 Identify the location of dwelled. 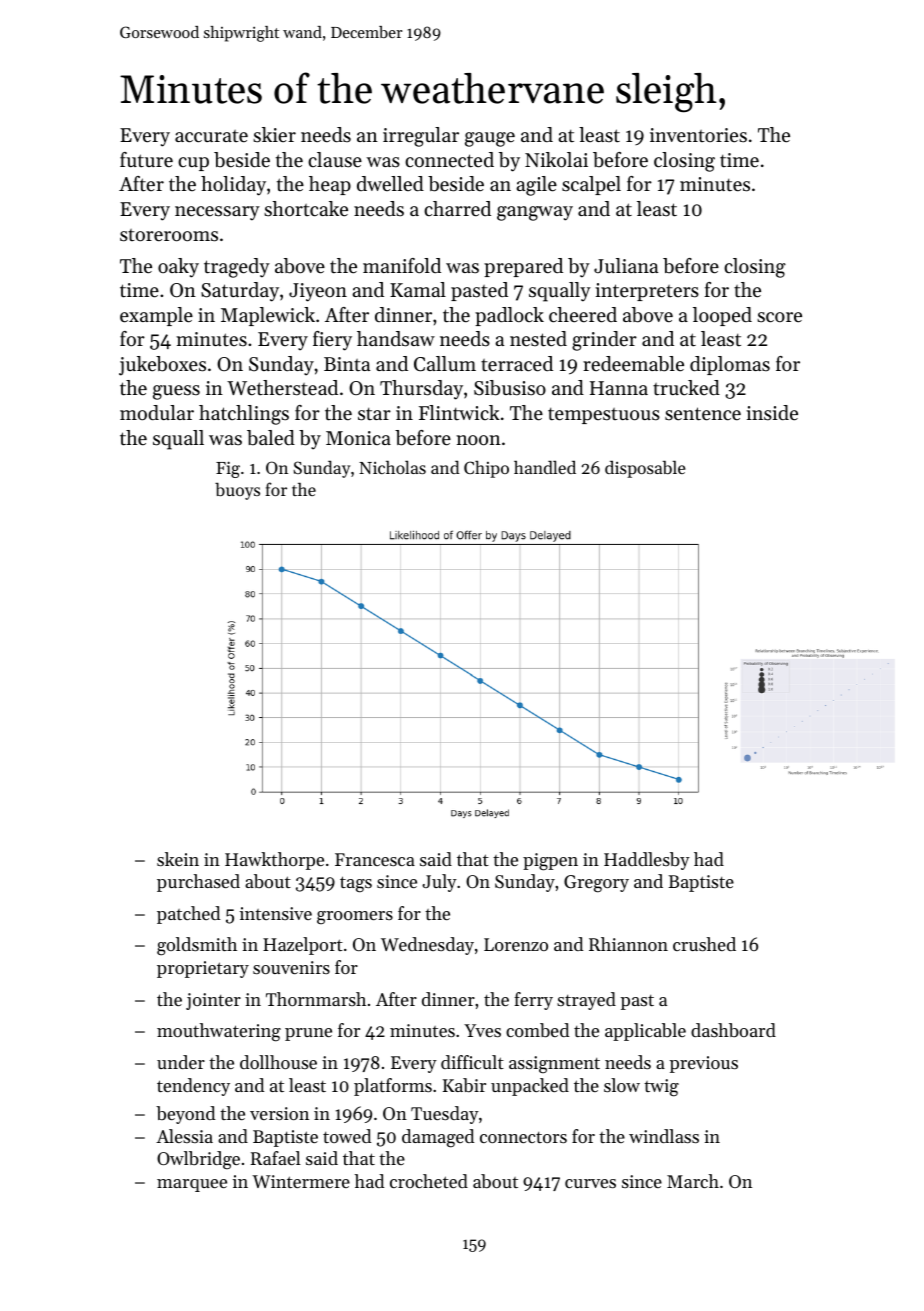
(390, 183).
